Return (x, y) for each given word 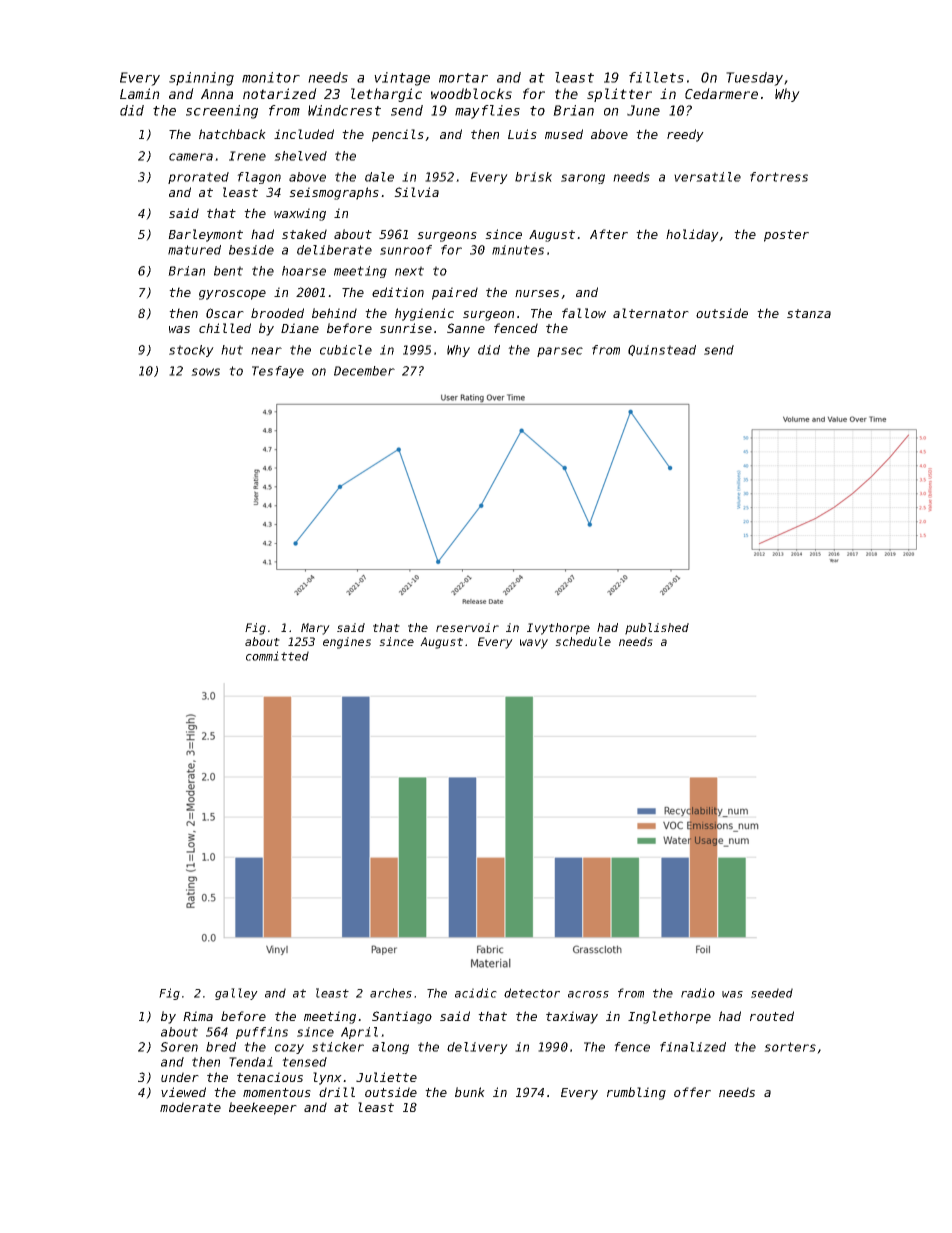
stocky (191, 351)
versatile (707, 177)
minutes (518, 250)
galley (236, 994)
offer (692, 1092)
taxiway (572, 1017)
